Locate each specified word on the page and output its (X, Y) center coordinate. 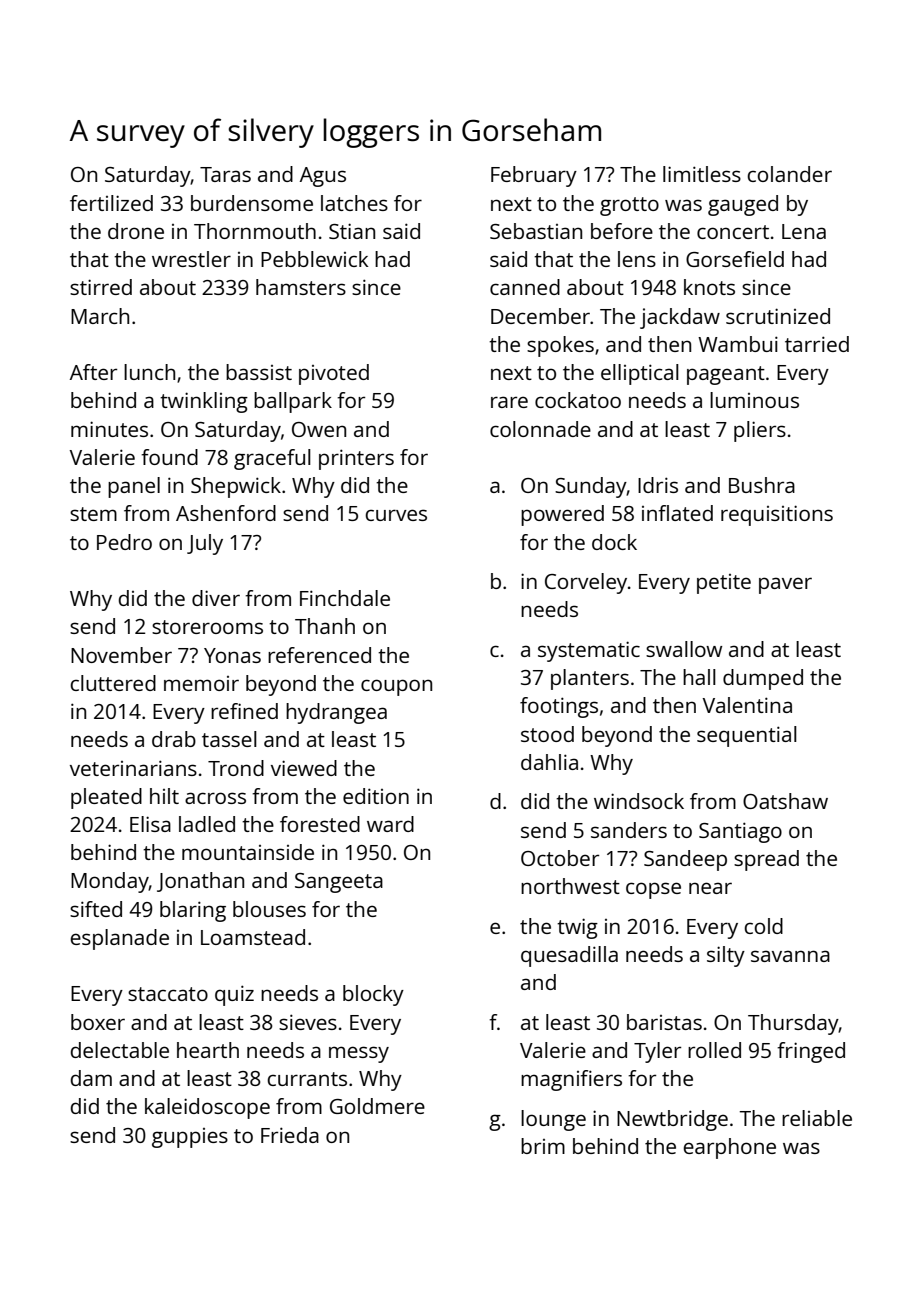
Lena (804, 231)
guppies (190, 1138)
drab (174, 739)
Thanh (325, 626)
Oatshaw (785, 801)
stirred (101, 287)
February (534, 176)
